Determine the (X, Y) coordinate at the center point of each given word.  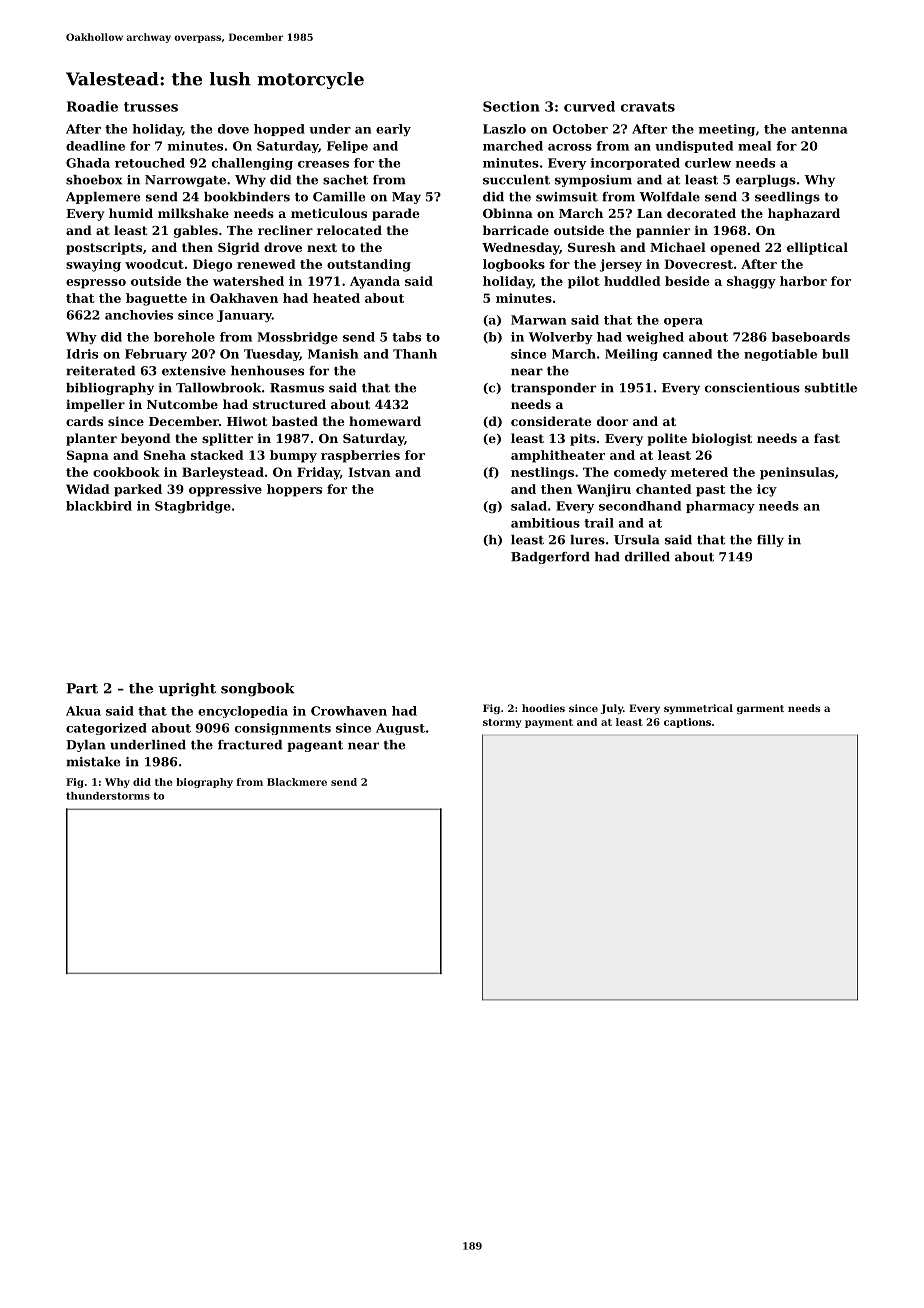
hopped (279, 130)
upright (187, 690)
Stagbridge (193, 507)
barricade (516, 230)
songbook (258, 690)
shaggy (751, 282)
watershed (248, 281)
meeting (727, 130)
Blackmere (297, 782)
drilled (647, 557)
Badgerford (550, 558)
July (612, 709)
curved (589, 106)
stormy (502, 723)
